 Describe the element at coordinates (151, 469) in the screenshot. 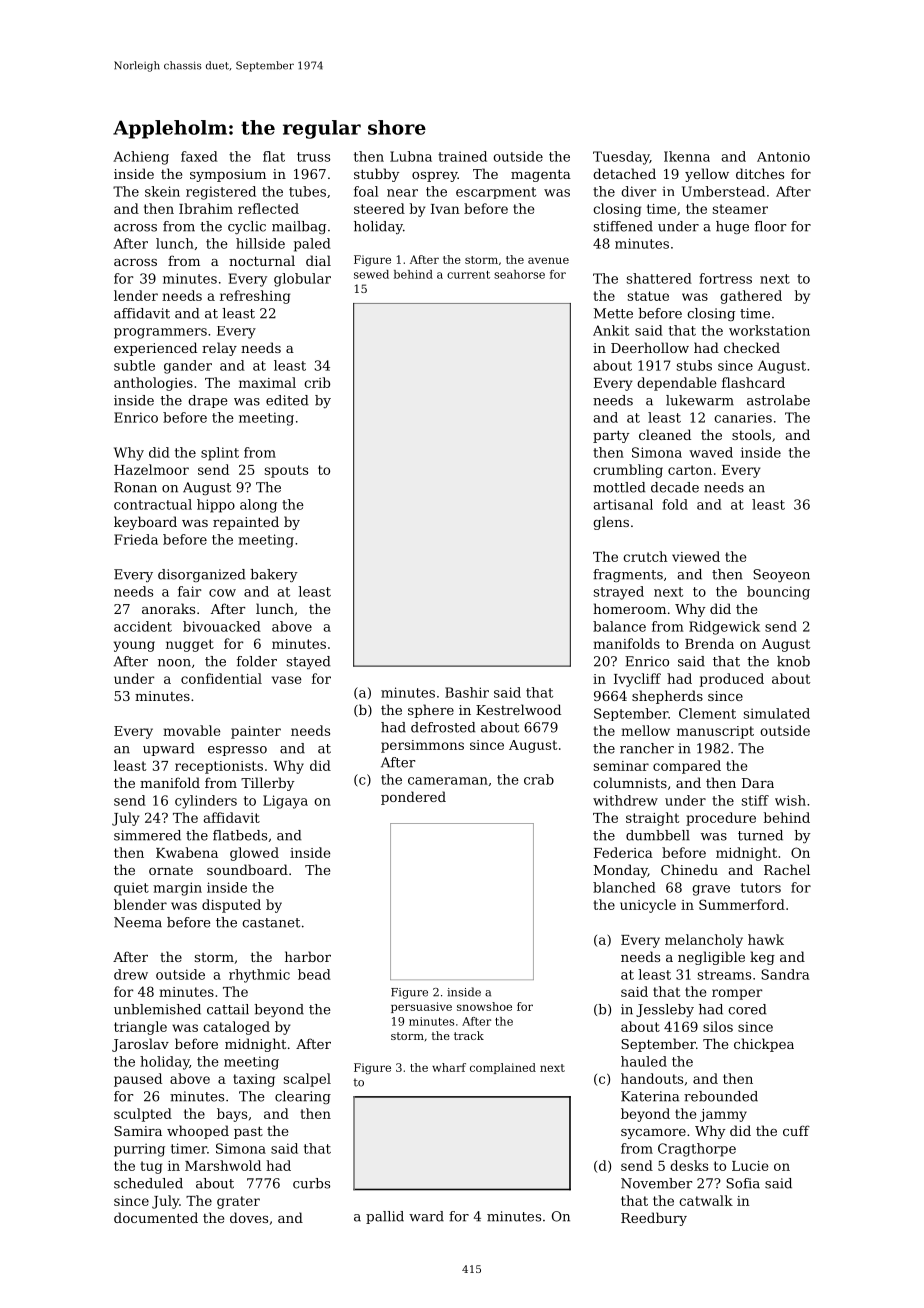

I see `Hazelmoor` at that location.
